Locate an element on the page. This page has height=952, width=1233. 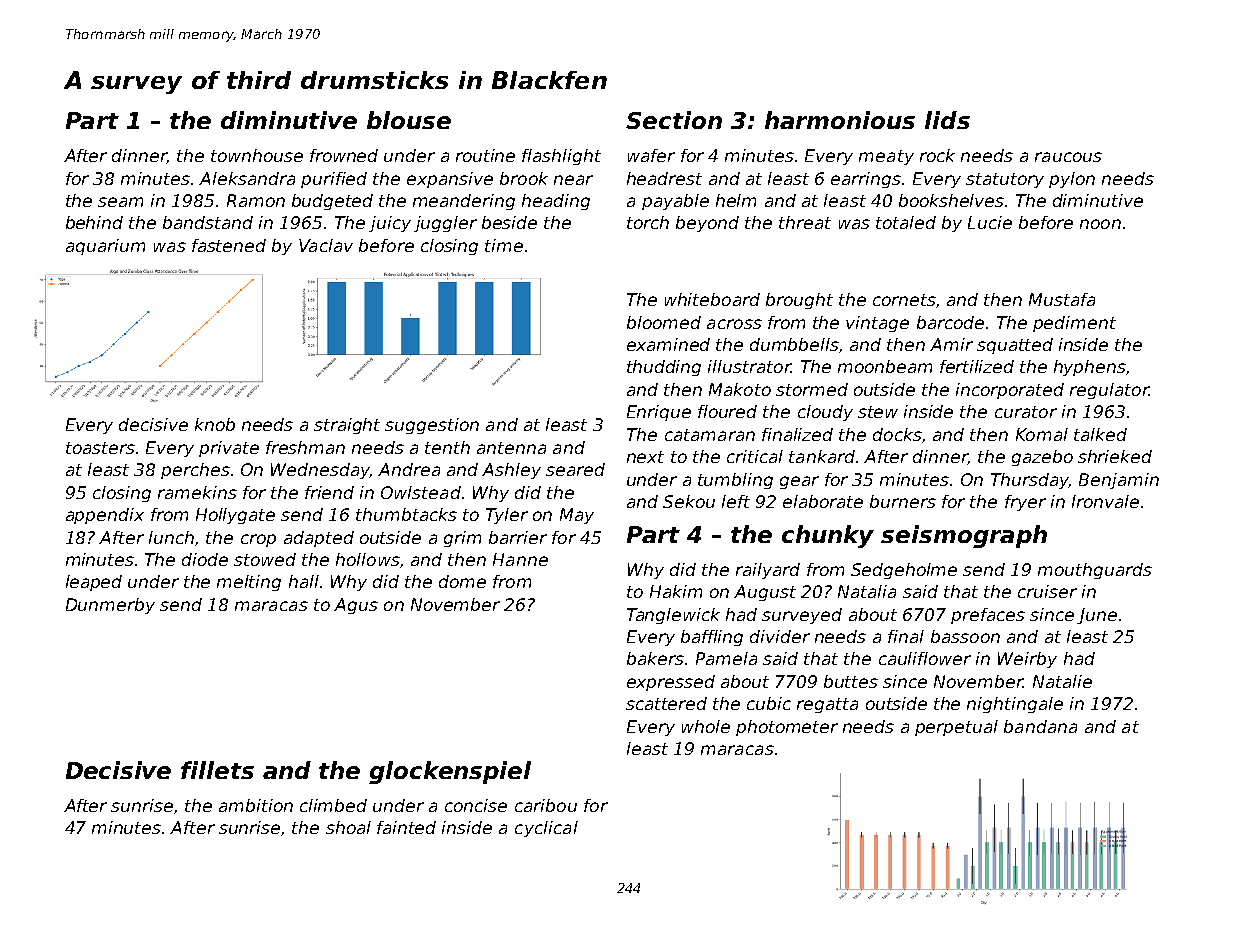
shrieked is located at coordinates (1115, 456).
